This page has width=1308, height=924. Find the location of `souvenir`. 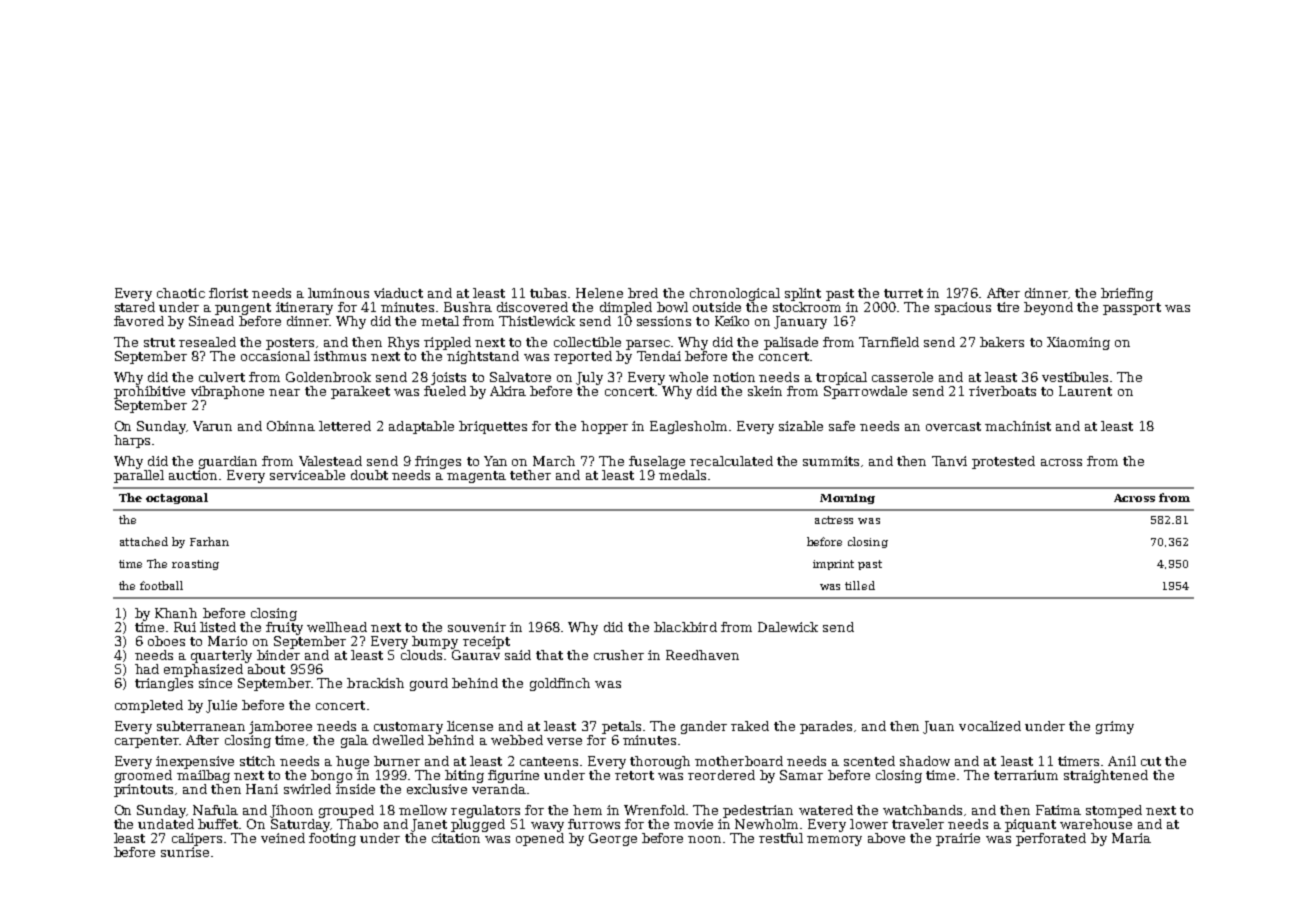

souvenir is located at coordinates (477, 627).
